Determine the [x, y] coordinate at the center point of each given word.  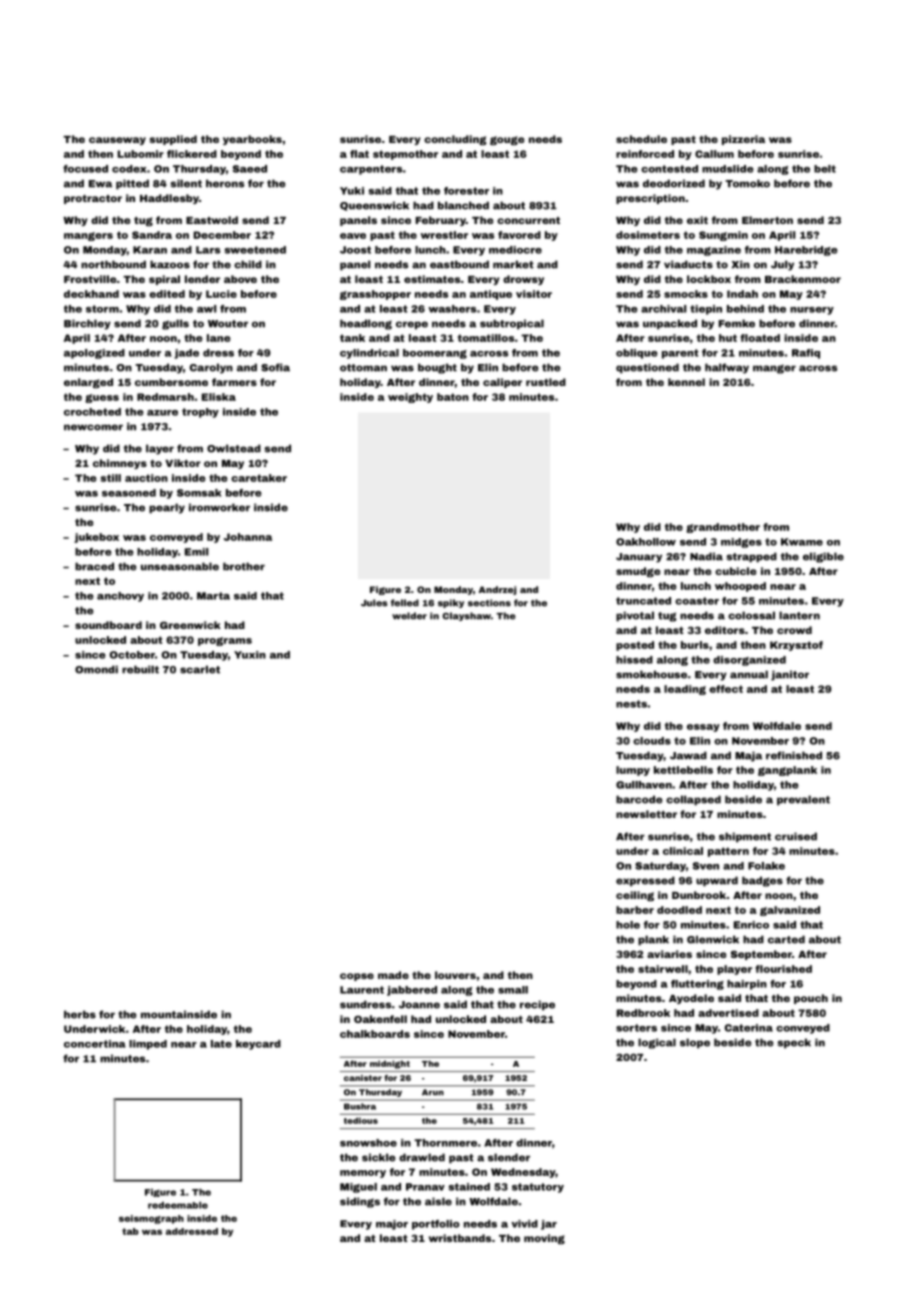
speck [794, 1043]
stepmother [405, 155]
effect [726, 689]
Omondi [96, 669]
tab [130, 1231]
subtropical [512, 324]
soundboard [108, 625]
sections [489, 603]
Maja [748, 756]
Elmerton [767, 220]
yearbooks [252, 140]
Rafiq [806, 354]
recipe [537, 1005]
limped [148, 1045]
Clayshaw [466, 616]
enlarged [88, 383]
